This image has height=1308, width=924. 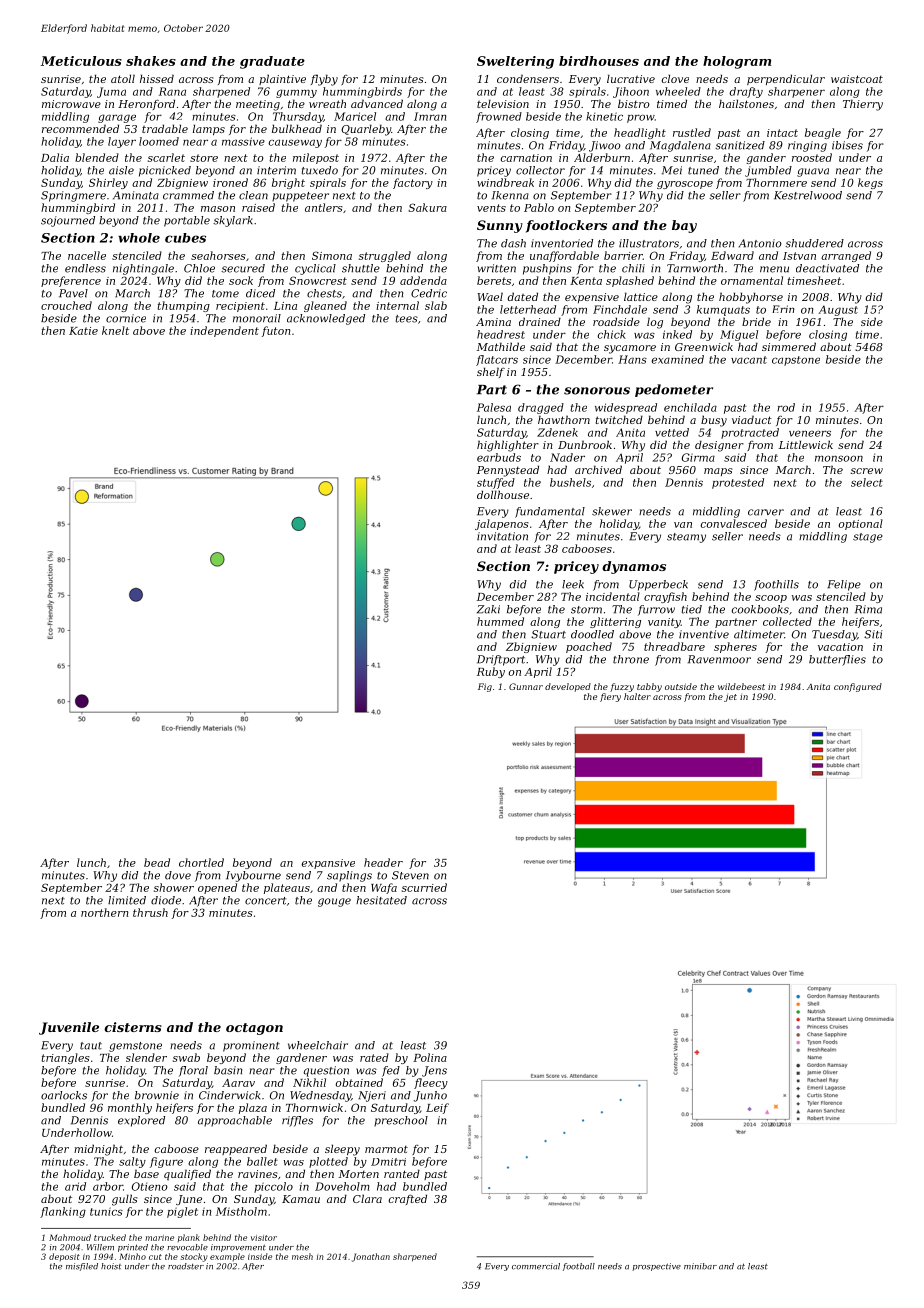 I want to click on jet, so click(x=730, y=698).
